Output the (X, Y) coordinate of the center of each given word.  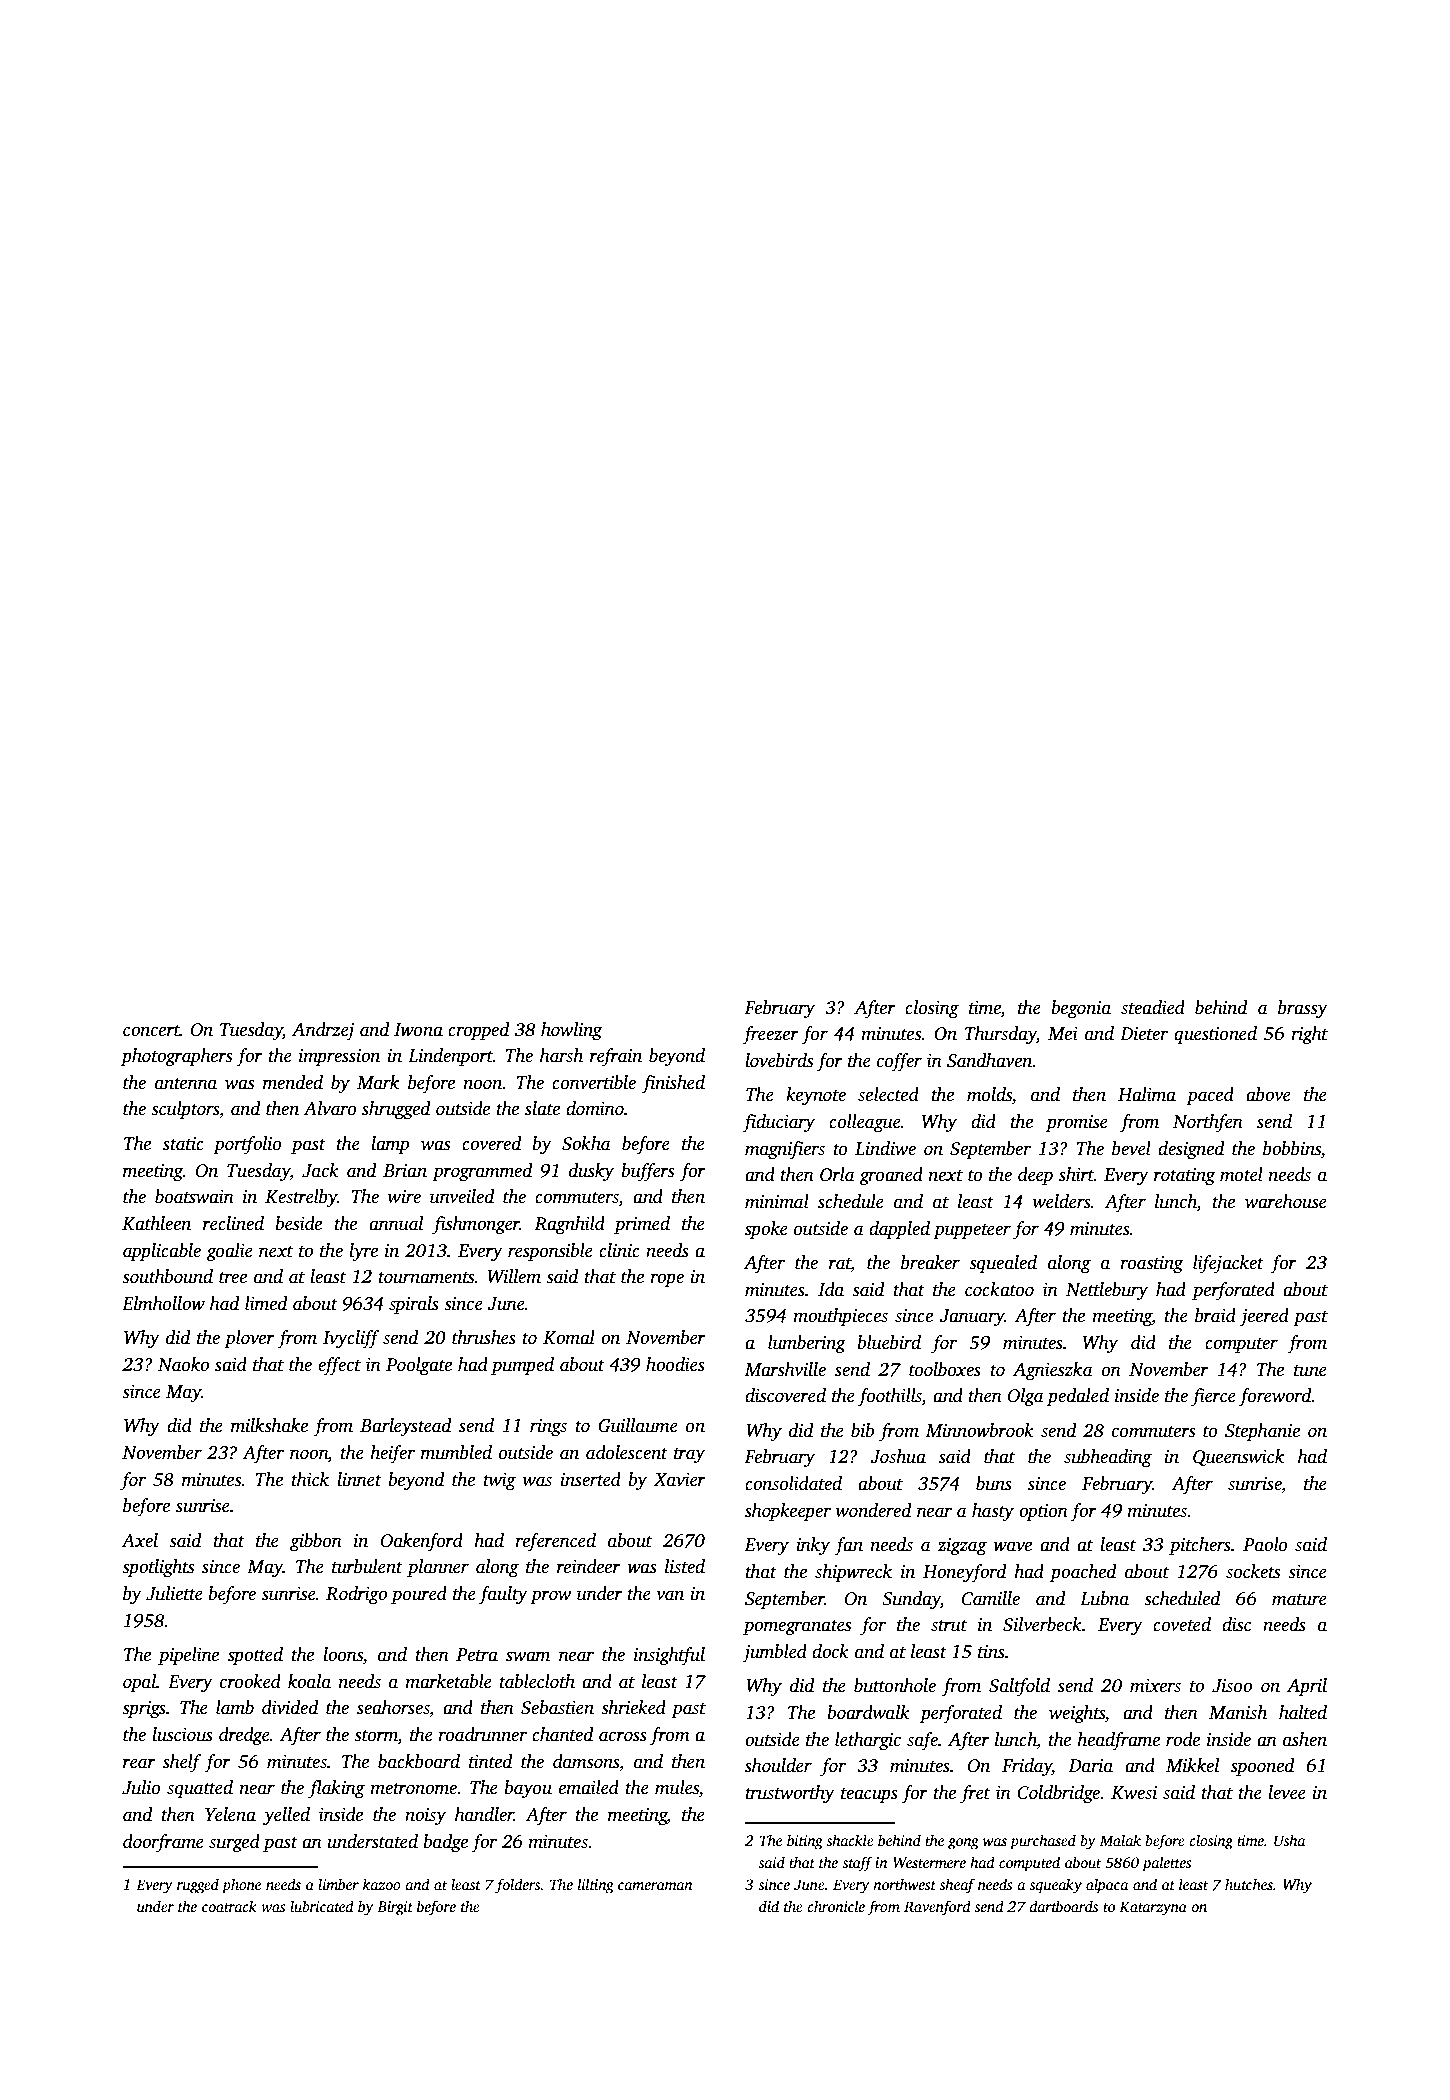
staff (857, 1864)
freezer (770, 1035)
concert (151, 1031)
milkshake (269, 1425)
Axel (139, 1540)
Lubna (1104, 1598)
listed (685, 1566)
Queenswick (1238, 1457)
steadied (1153, 1007)
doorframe (163, 1843)
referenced (555, 1542)
